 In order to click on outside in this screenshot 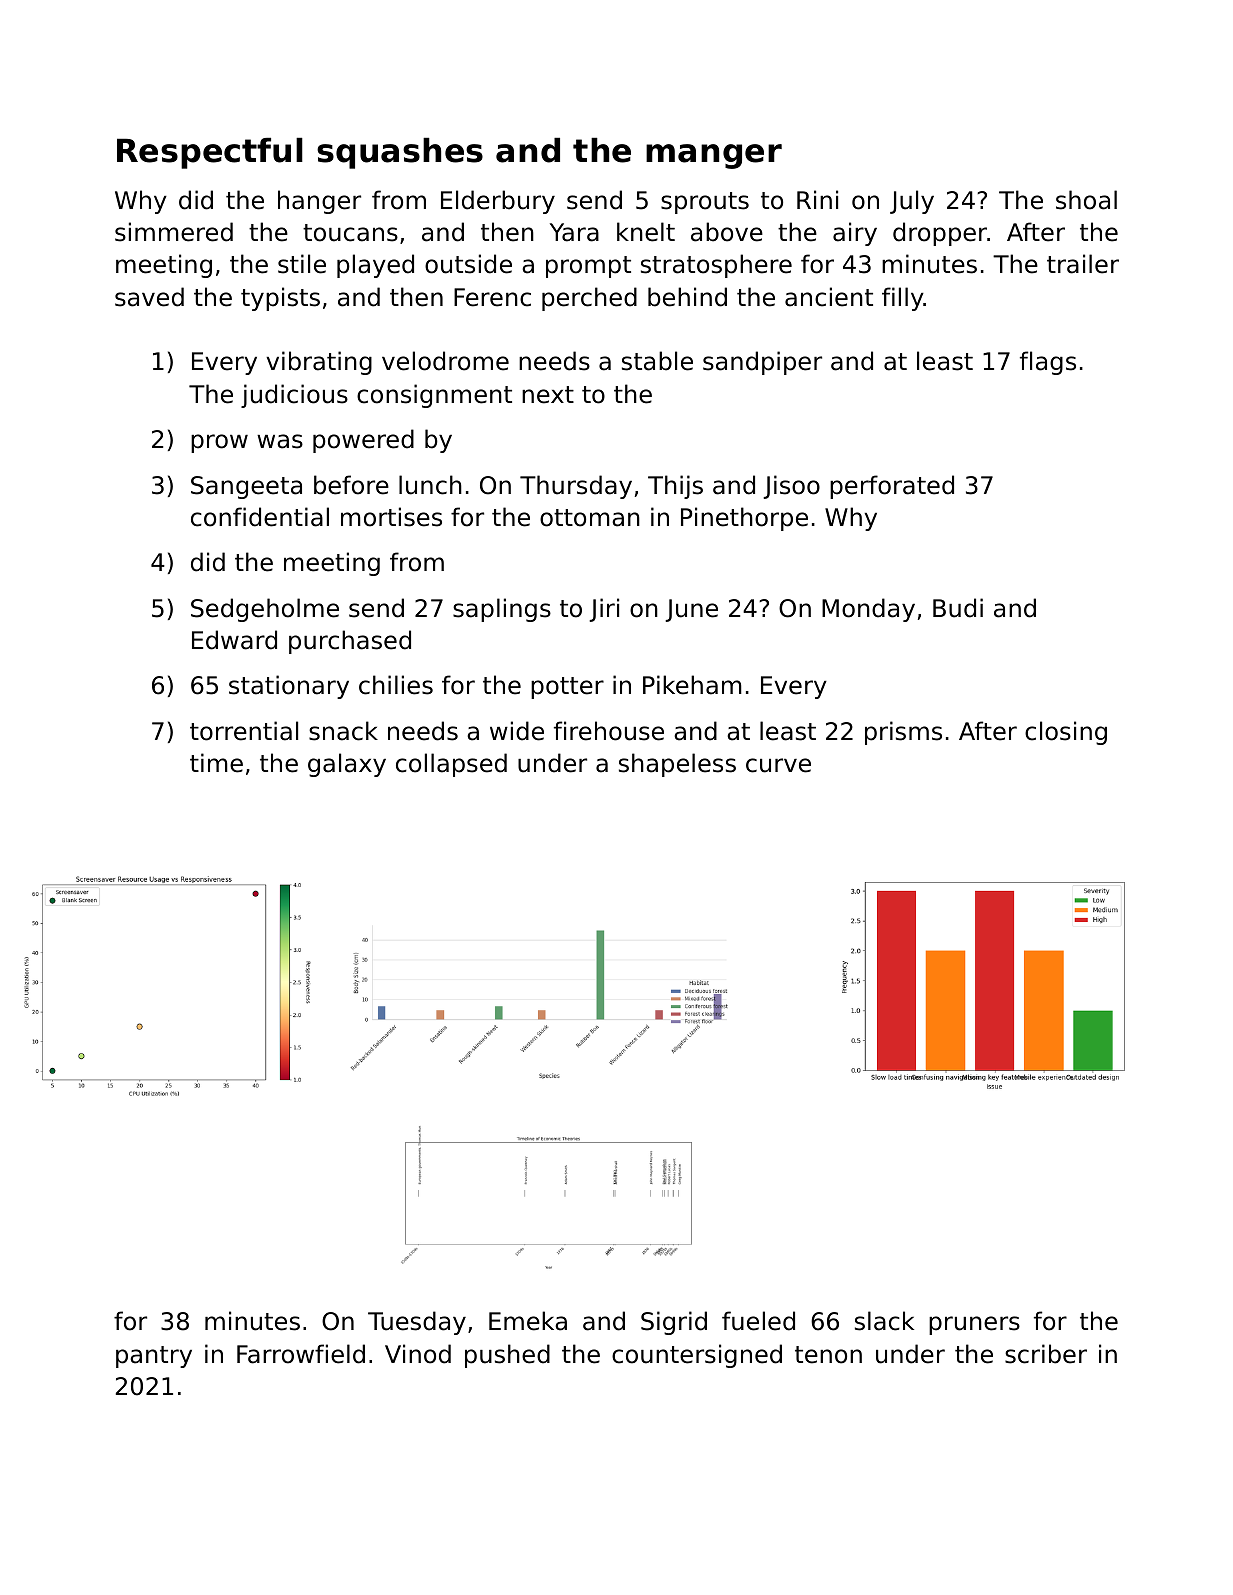, I will do `click(468, 264)`.
